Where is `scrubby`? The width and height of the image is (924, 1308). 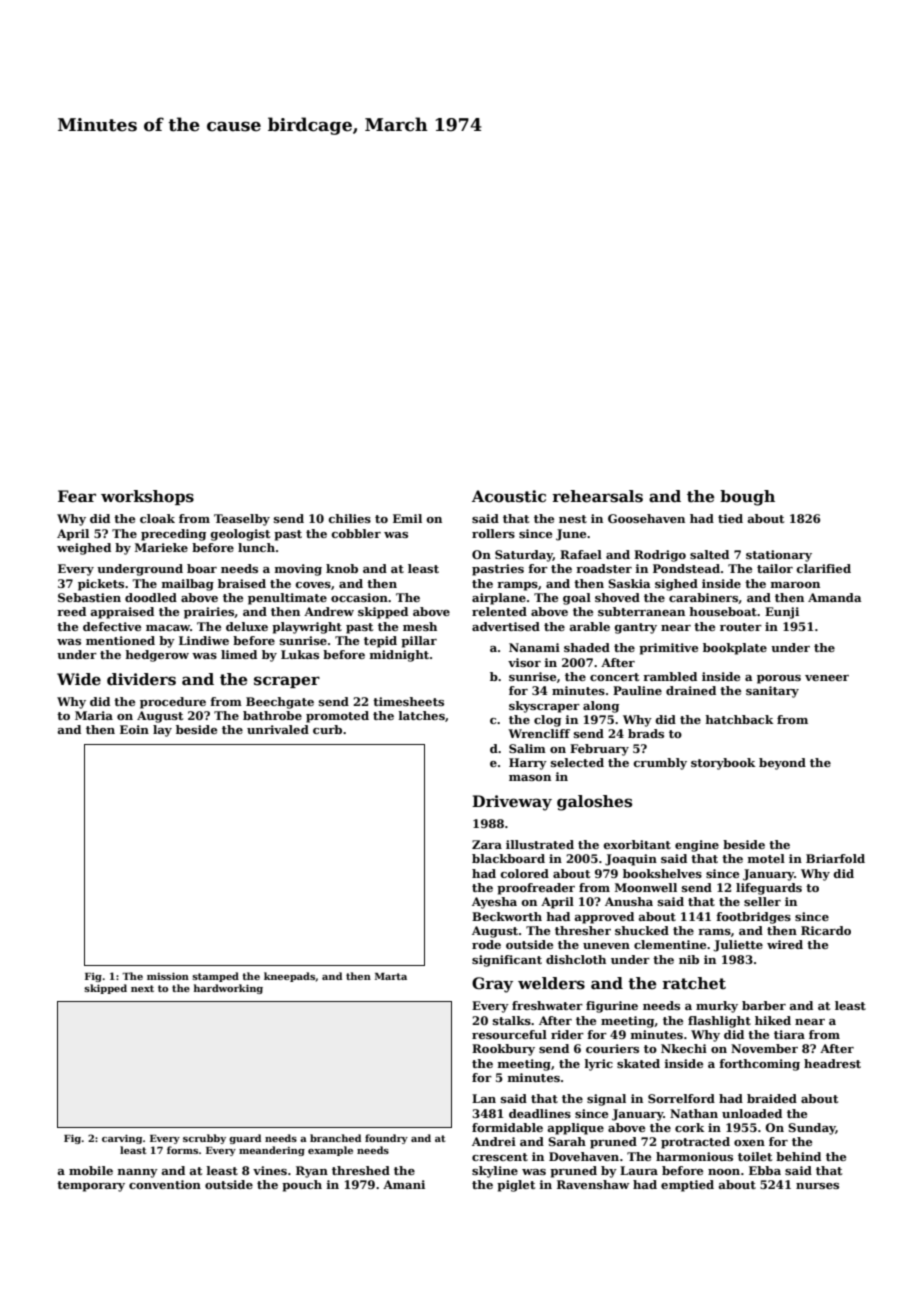 scrubby is located at coordinates (204, 1139).
